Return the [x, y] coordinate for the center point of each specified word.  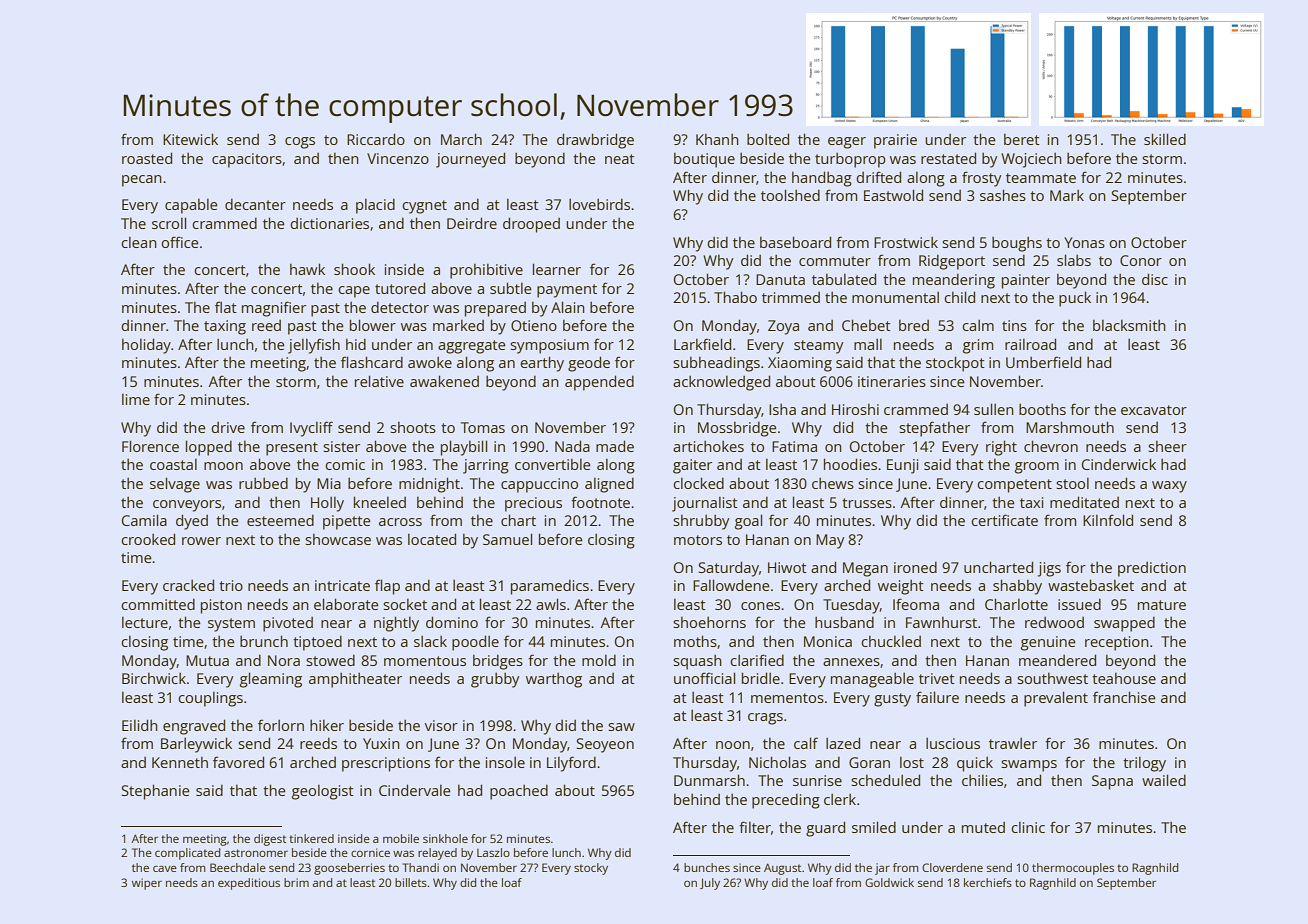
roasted [147, 158]
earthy [542, 364]
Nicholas [777, 762]
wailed [1164, 780]
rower [201, 541]
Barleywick [196, 745]
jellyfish [314, 346]
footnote [600, 502]
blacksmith [1129, 325]
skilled [1165, 139]
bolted [768, 139]
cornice [370, 852]
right [1001, 448]
